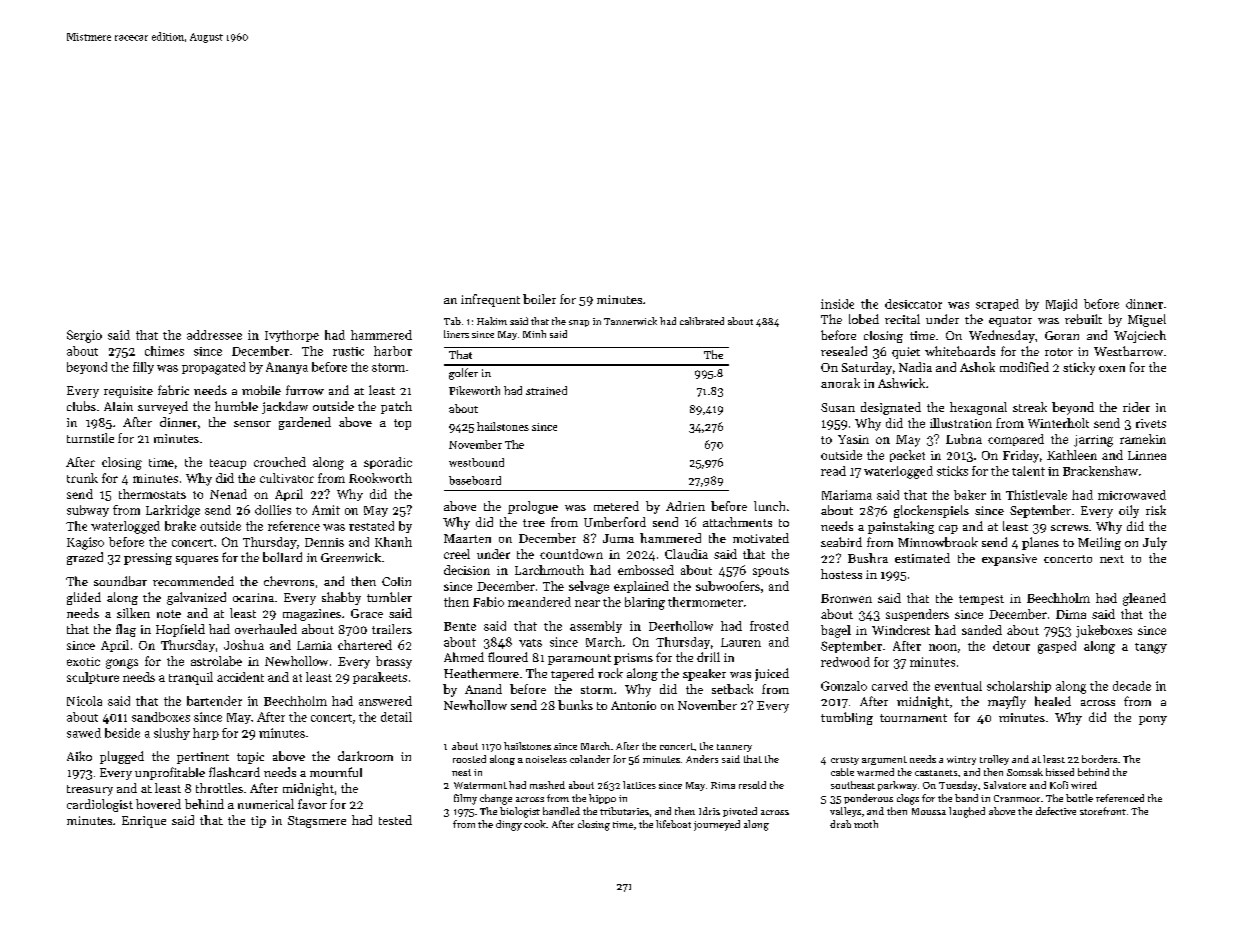 The width and height of the image is (1233, 952). What do you see at coordinates (1079, 368) in the image?
I see `sticky` at bounding box center [1079, 368].
